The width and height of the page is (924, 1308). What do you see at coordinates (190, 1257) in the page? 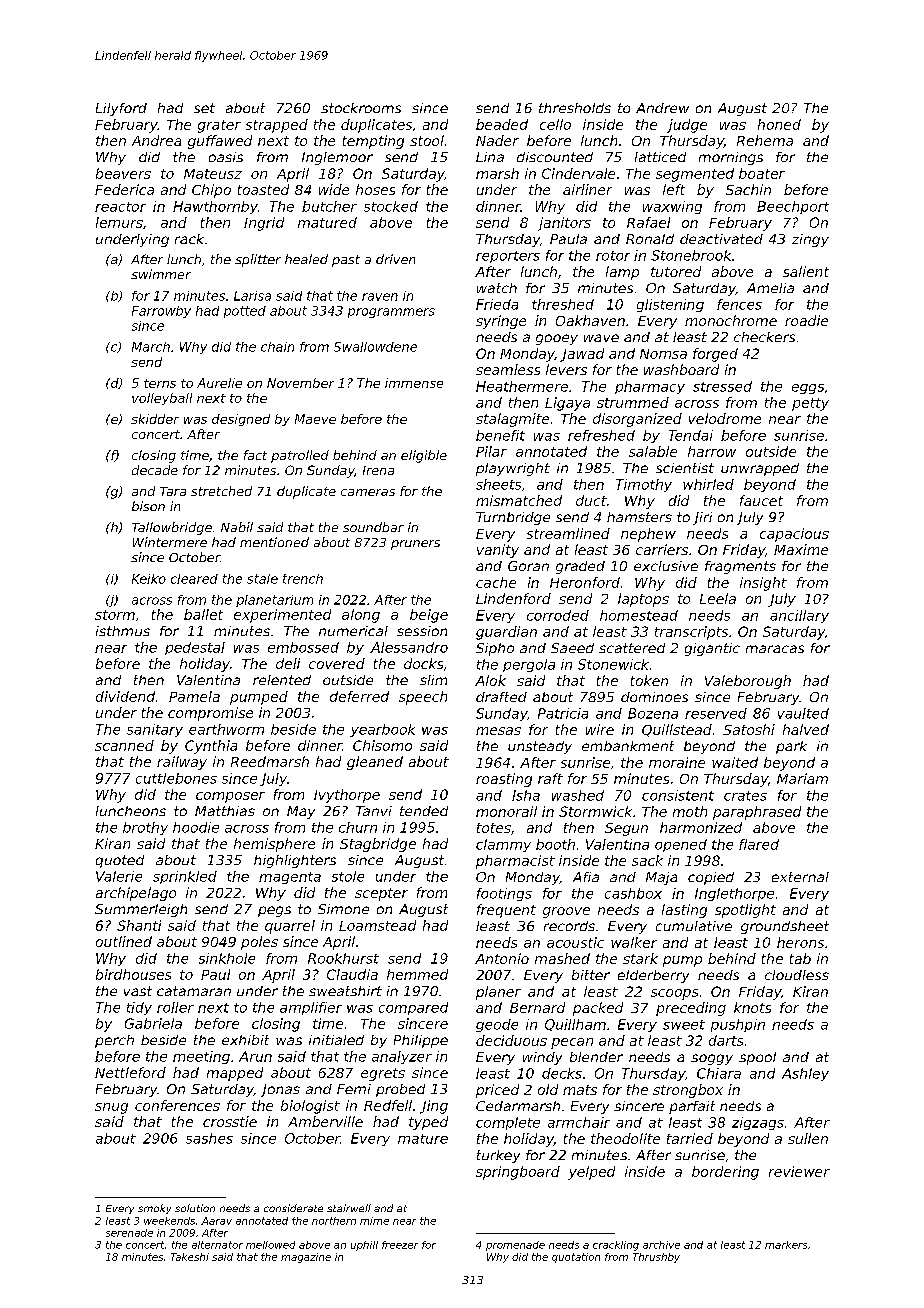
I see `Takeshi` at bounding box center [190, 1257].
